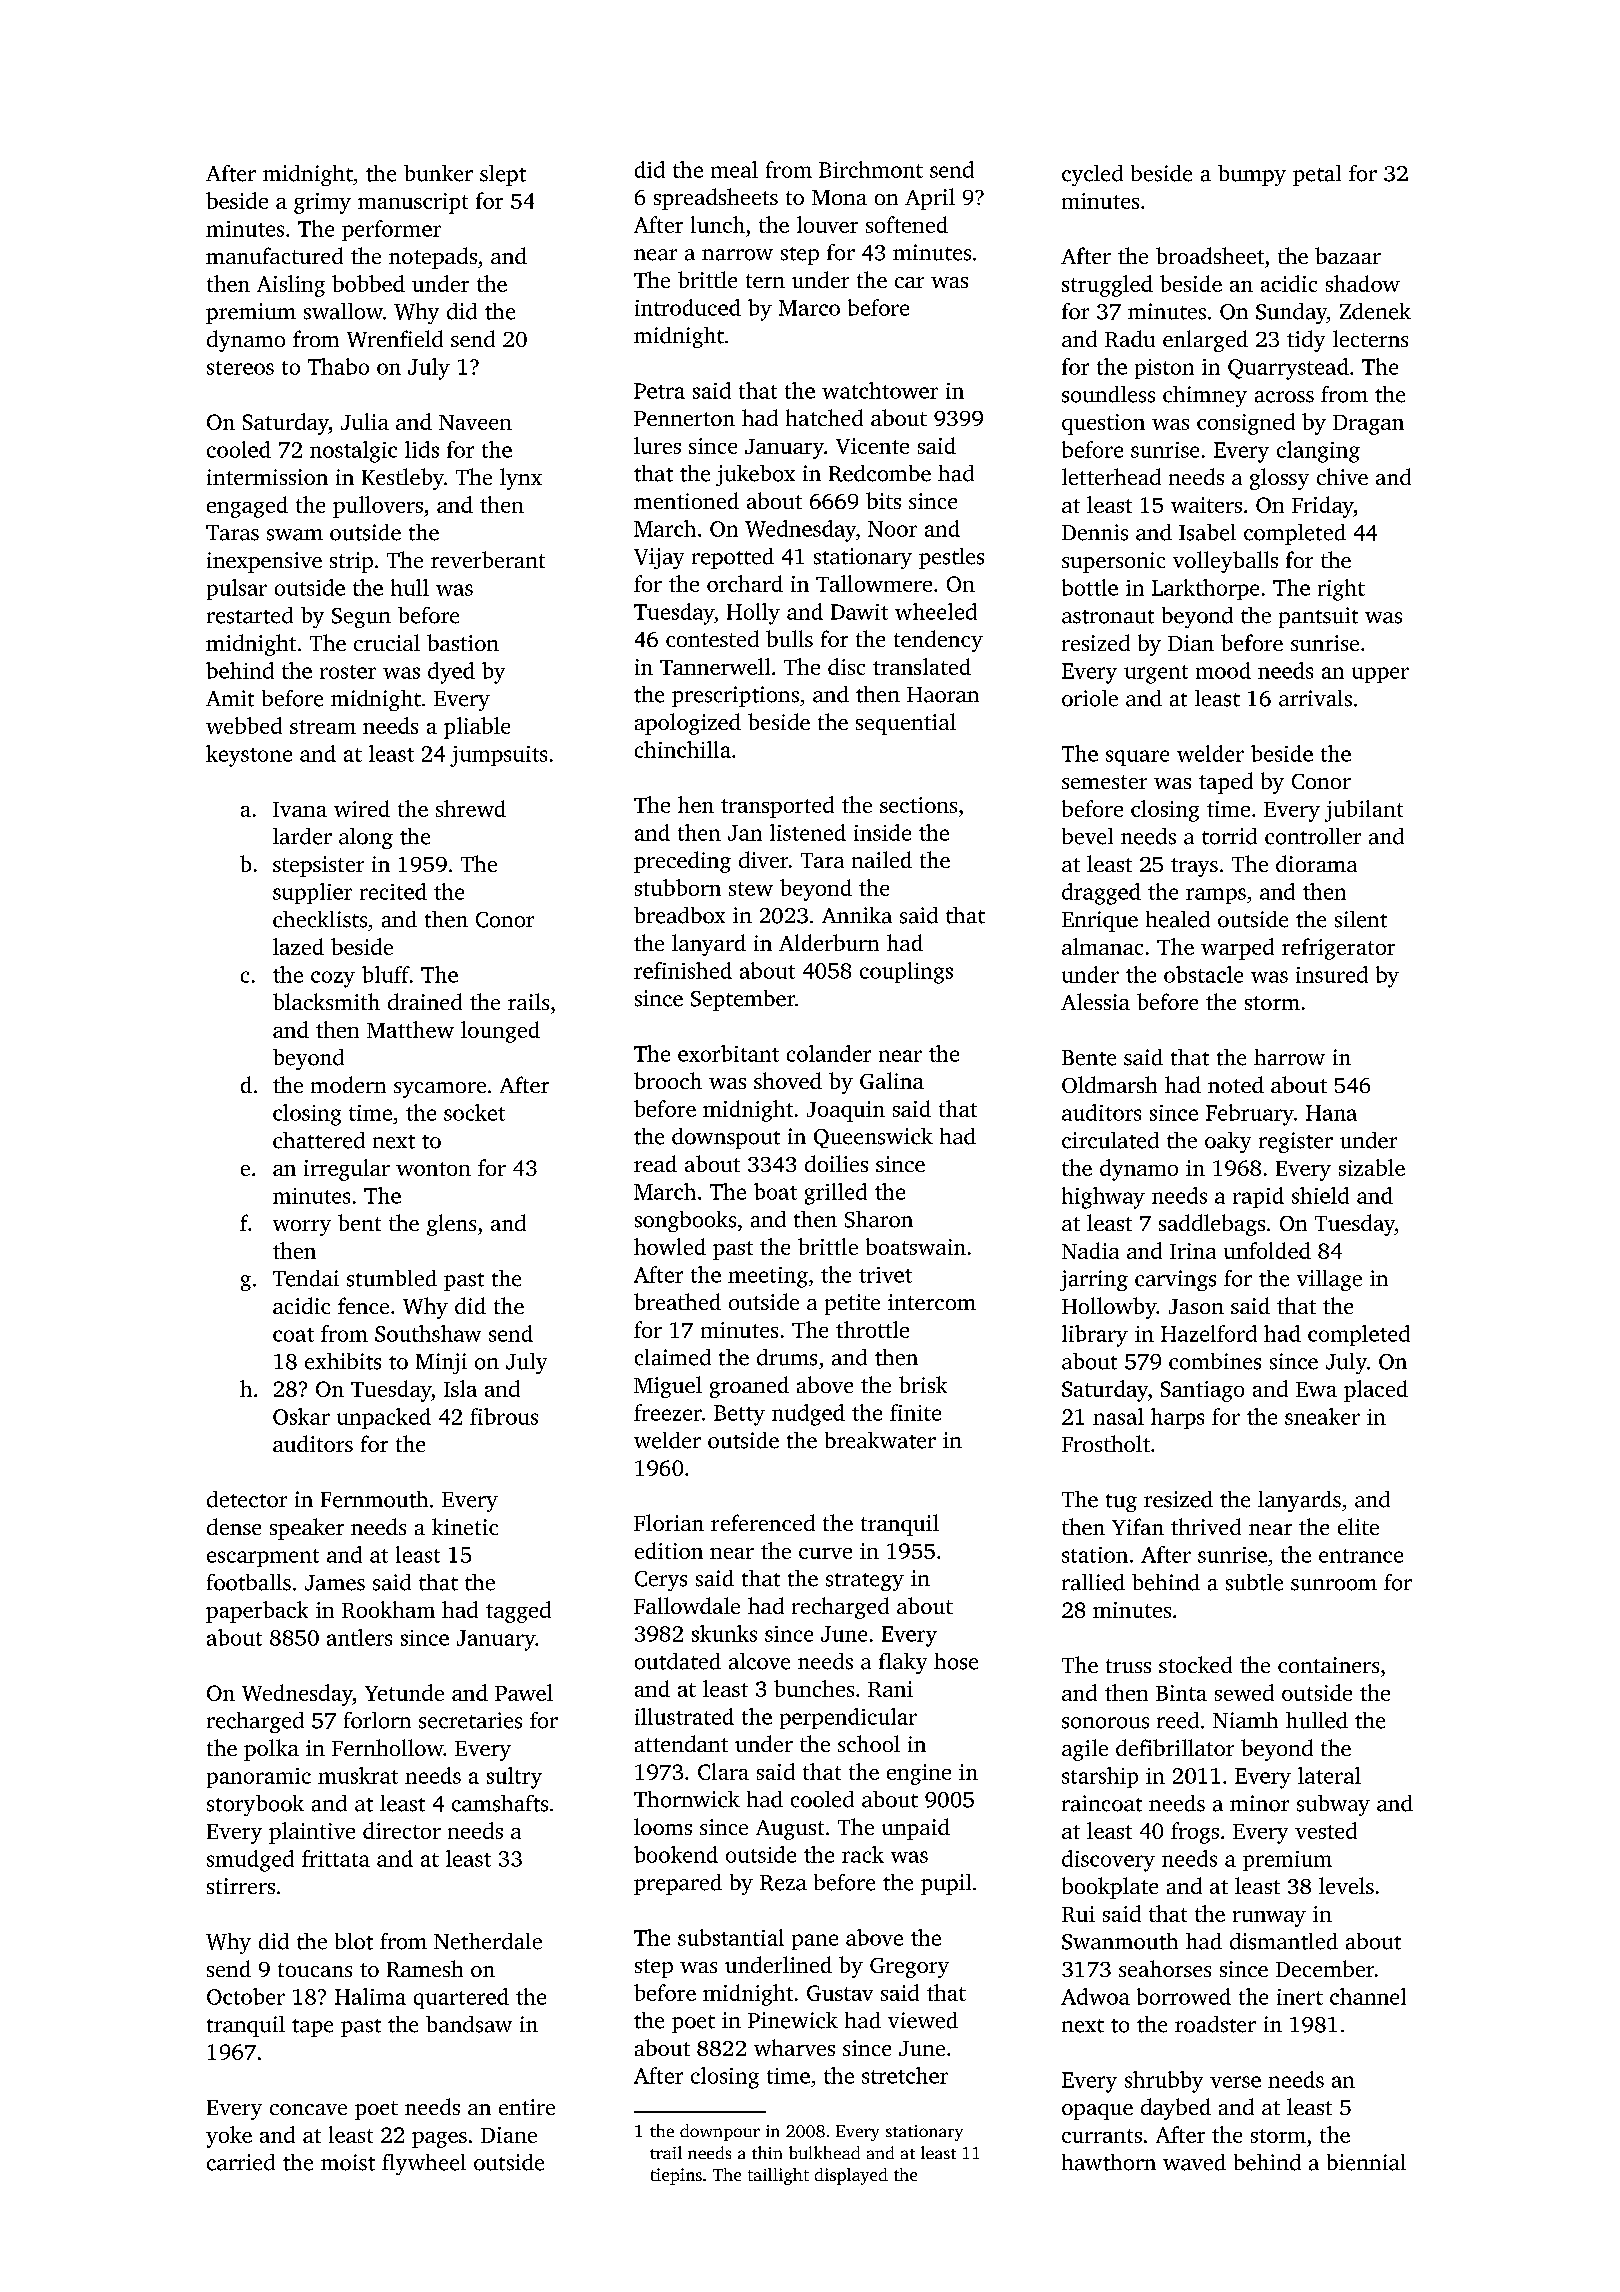 The width and height of the screenshot is (1620, 2292). I want to click on October, so click(246, 1996).
